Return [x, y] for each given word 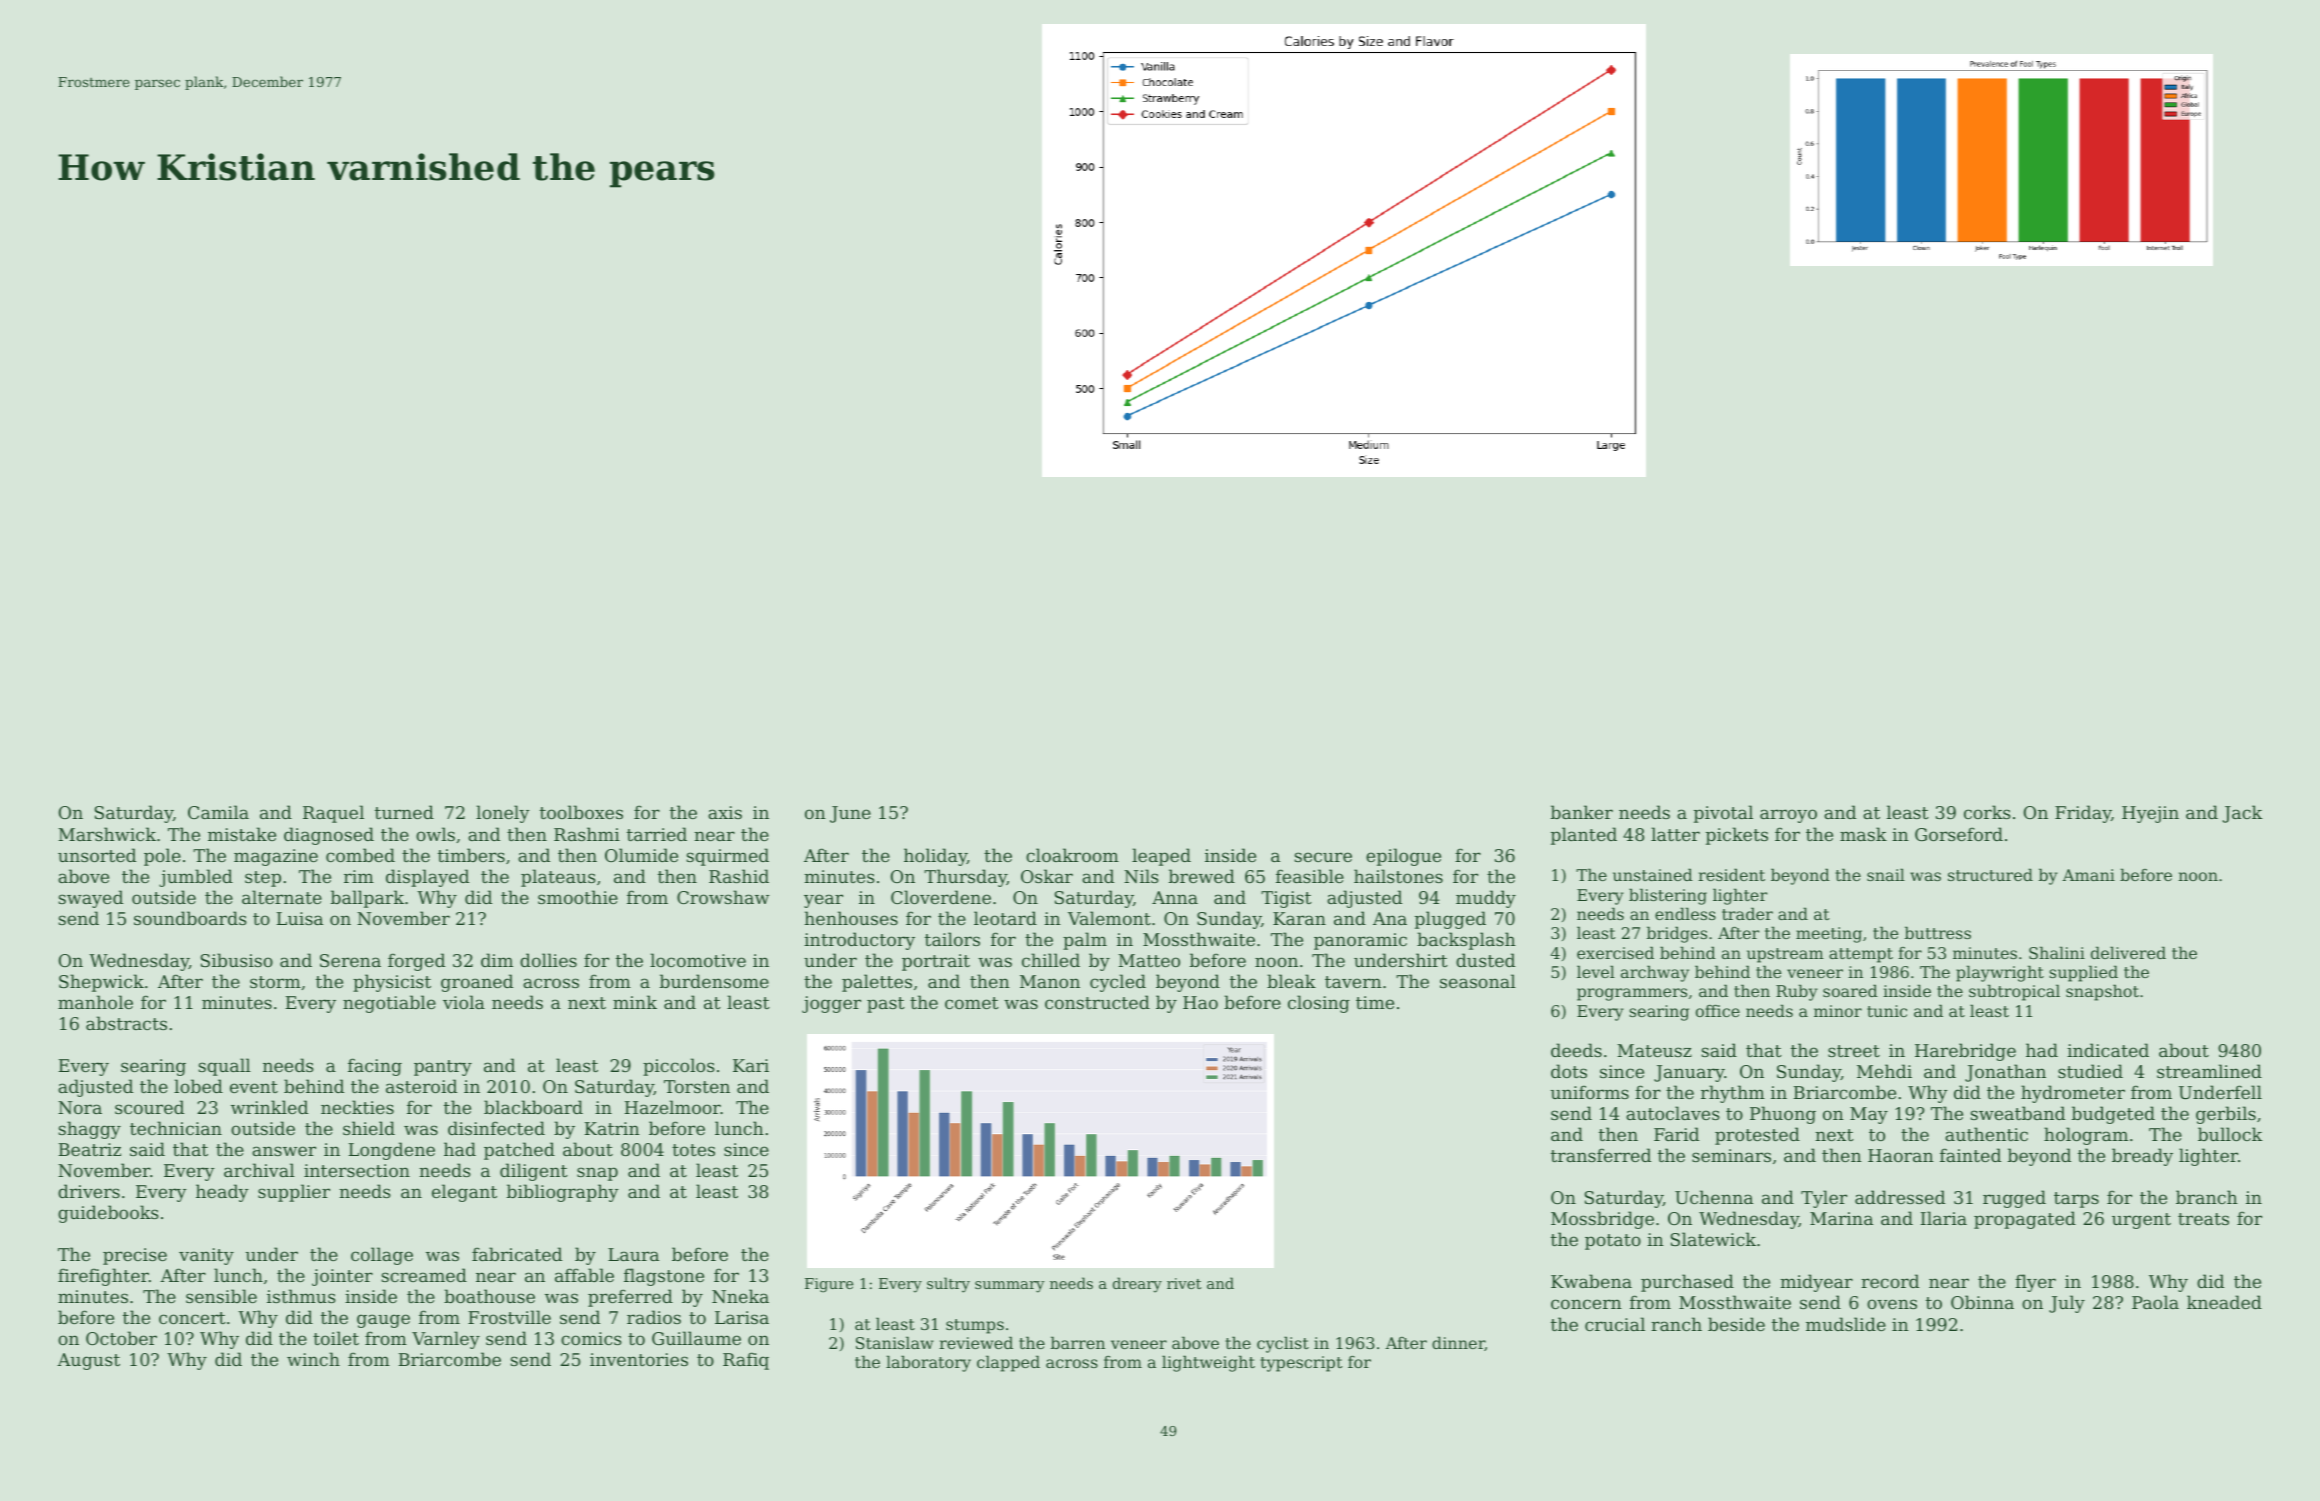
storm [275, 982]
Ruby [1797, 992]
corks [1987, 812]
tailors [952, 939]
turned [404, 812]
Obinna [1982, 1302]
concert [192, 1318]
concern [1586, 1304]
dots [1569, 1071]
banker [1582, 812]
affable [584, 1275]
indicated [2108, 1050]
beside [1736, 1324]
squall [224, 1067]
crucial [1615, 1324]
